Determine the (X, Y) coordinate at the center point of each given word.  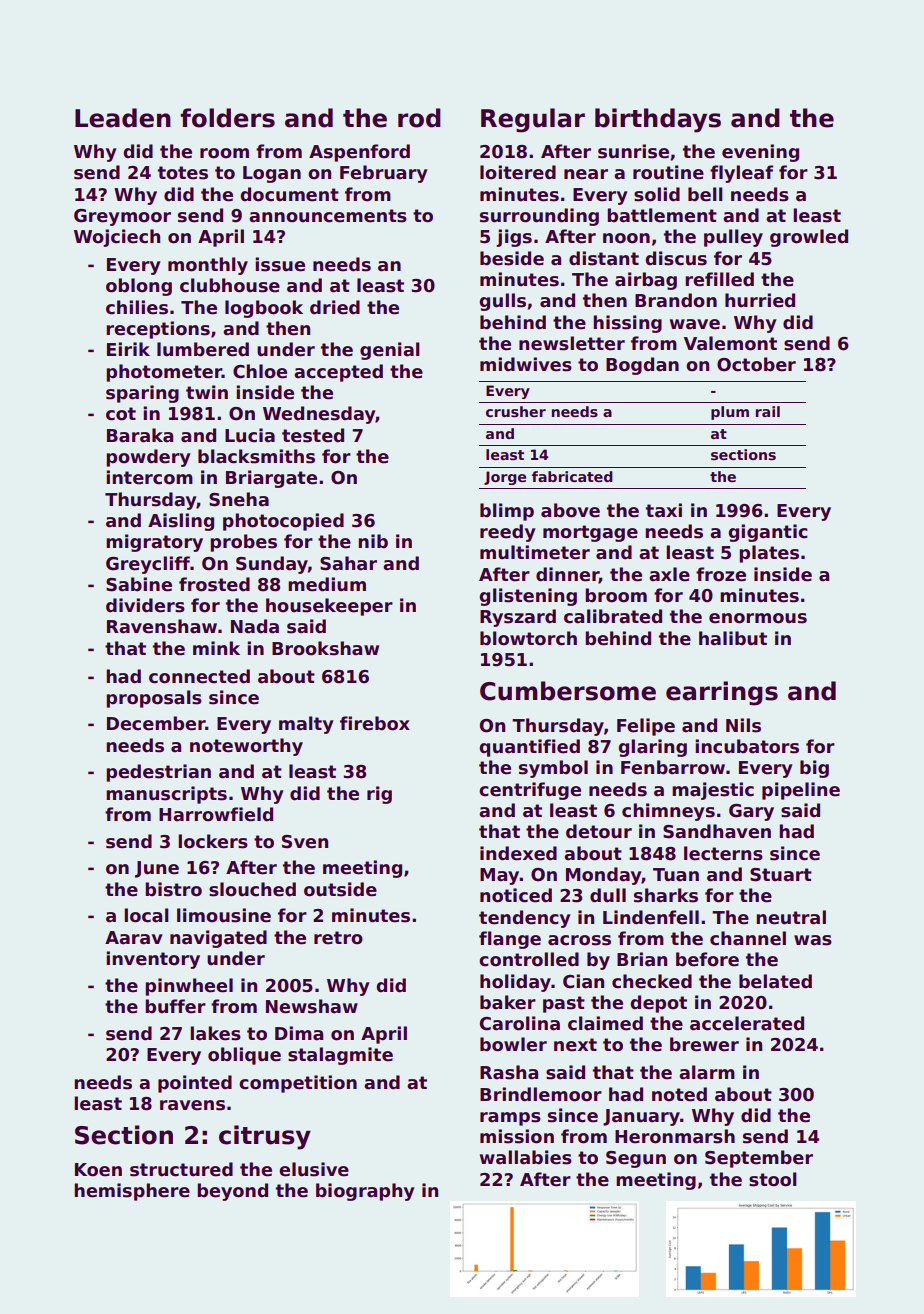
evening (760, 153)
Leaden (123, 118)
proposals (154, 699)
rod (419, 118)
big (814, 769)
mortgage (590, 533)
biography (365, 1192)
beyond (232, 1192)
